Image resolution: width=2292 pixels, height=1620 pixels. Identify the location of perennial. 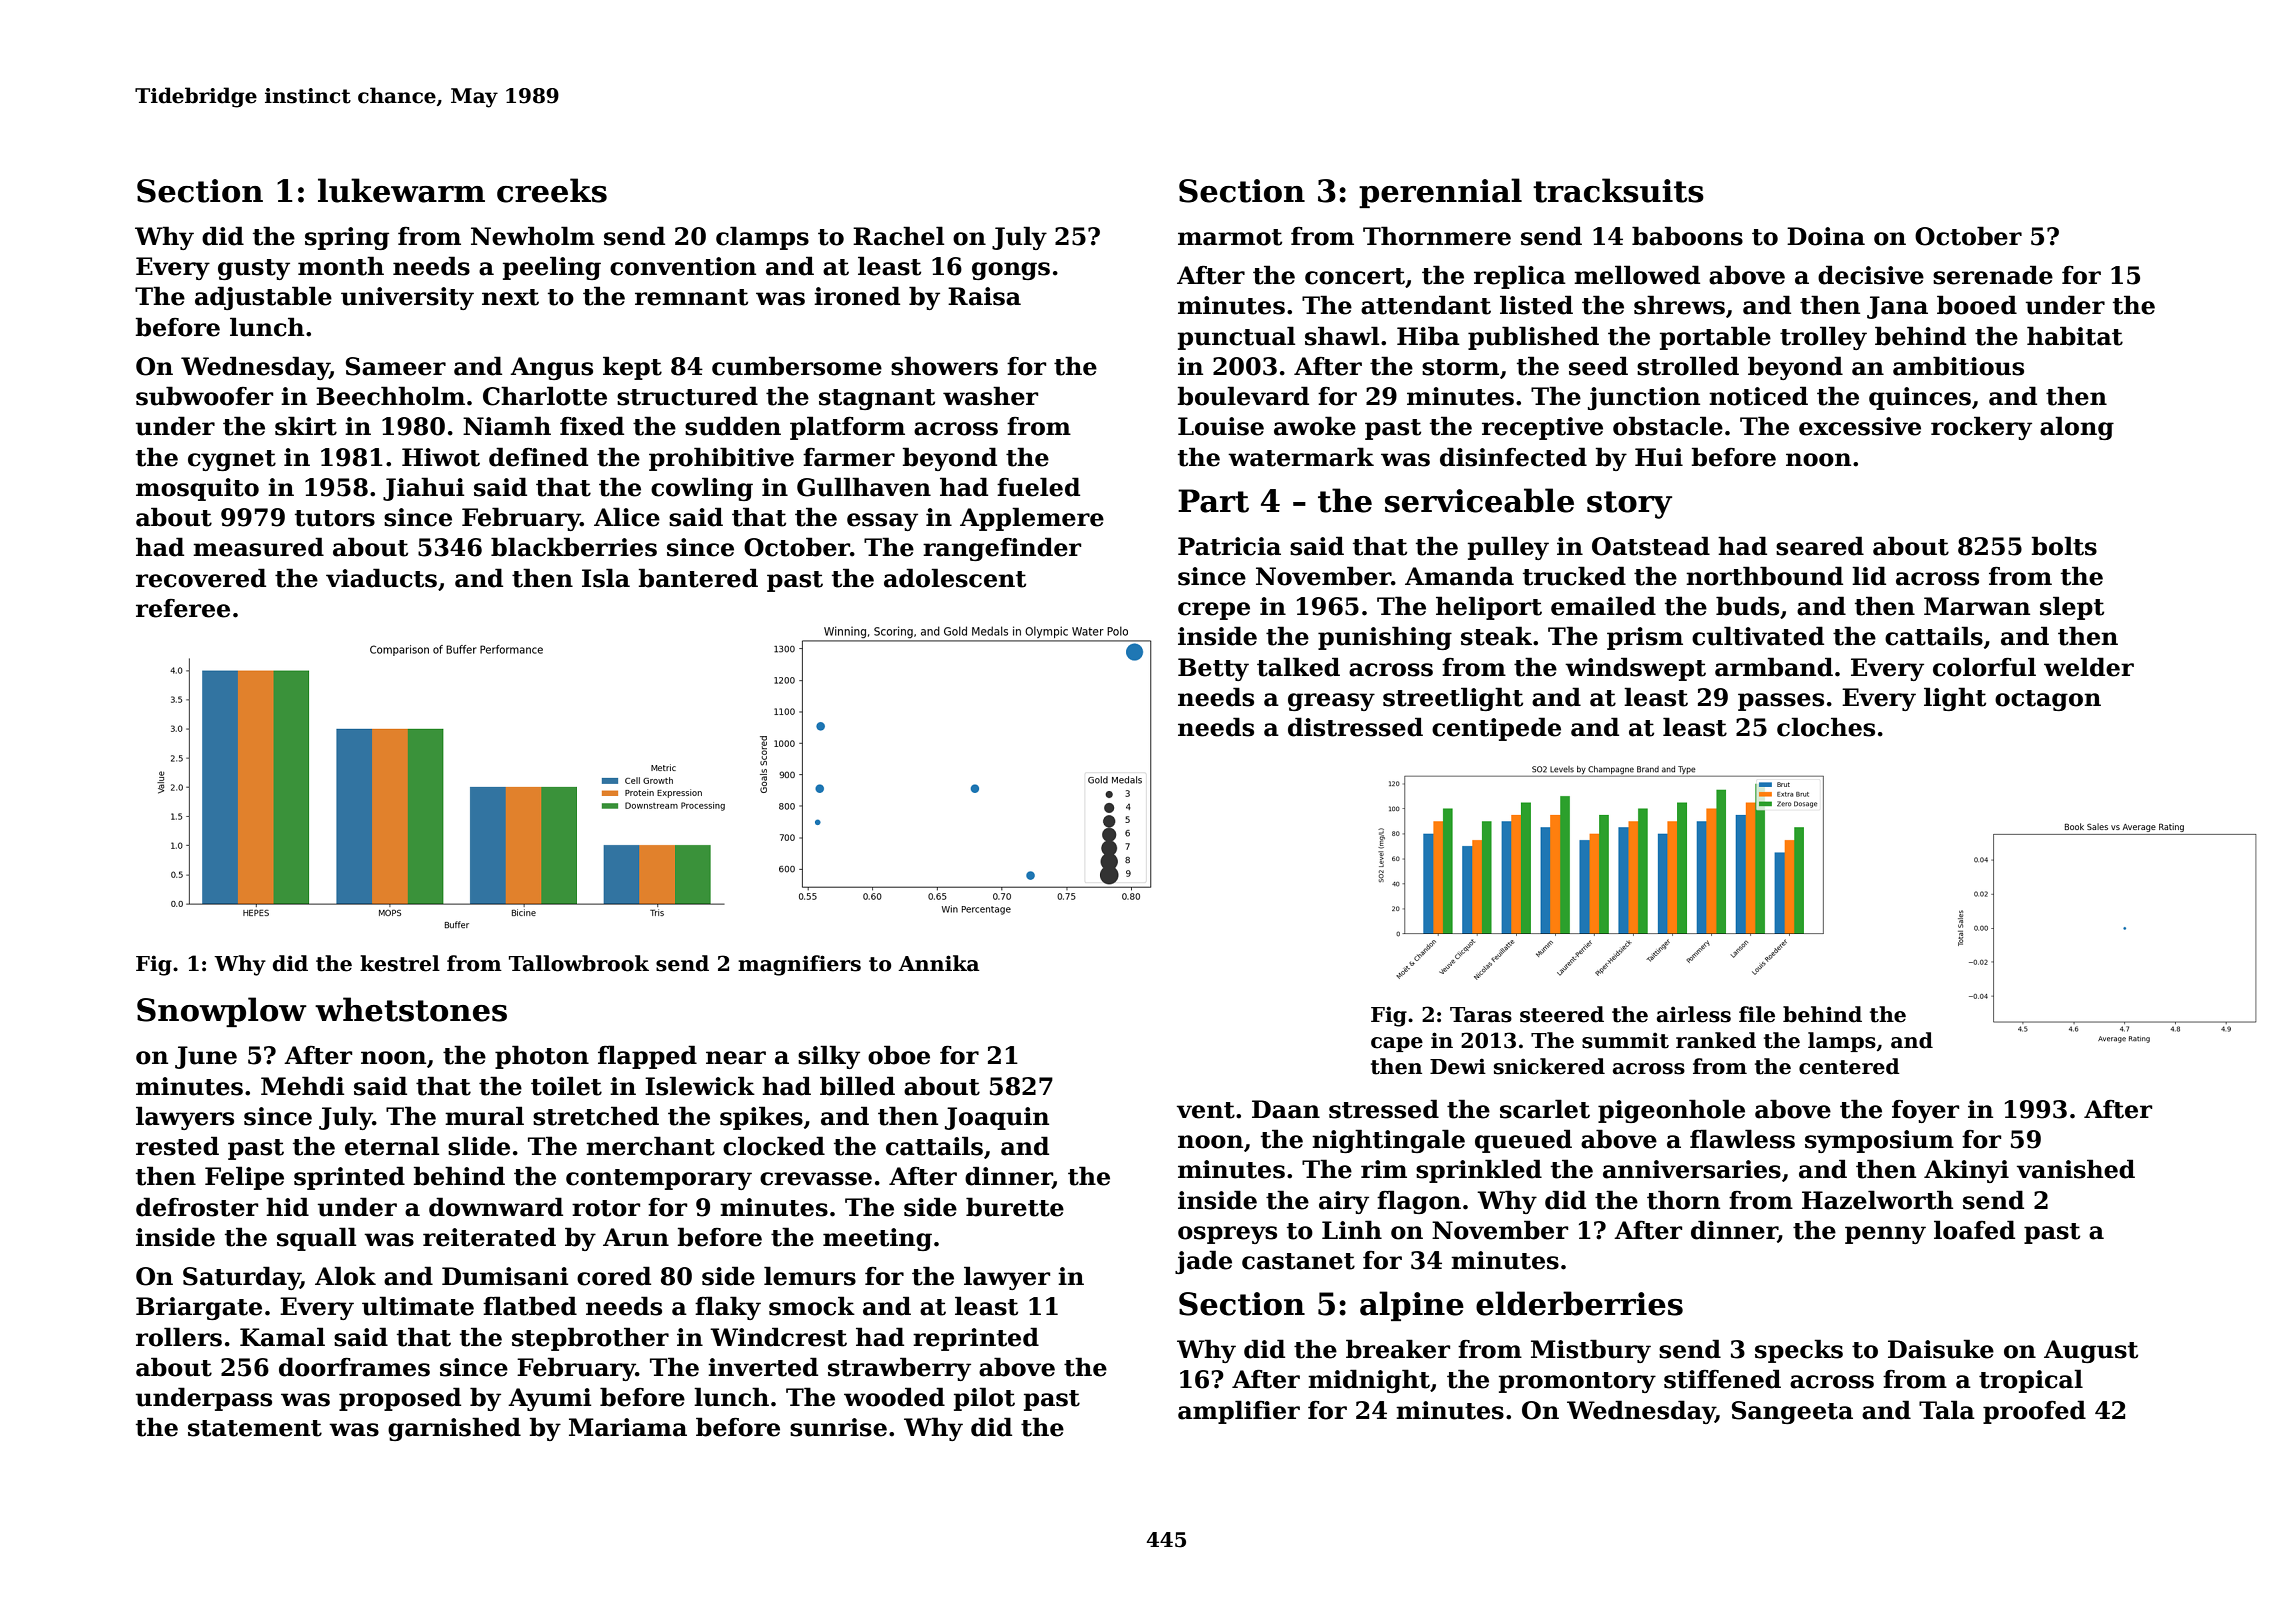
(1440, 193).
